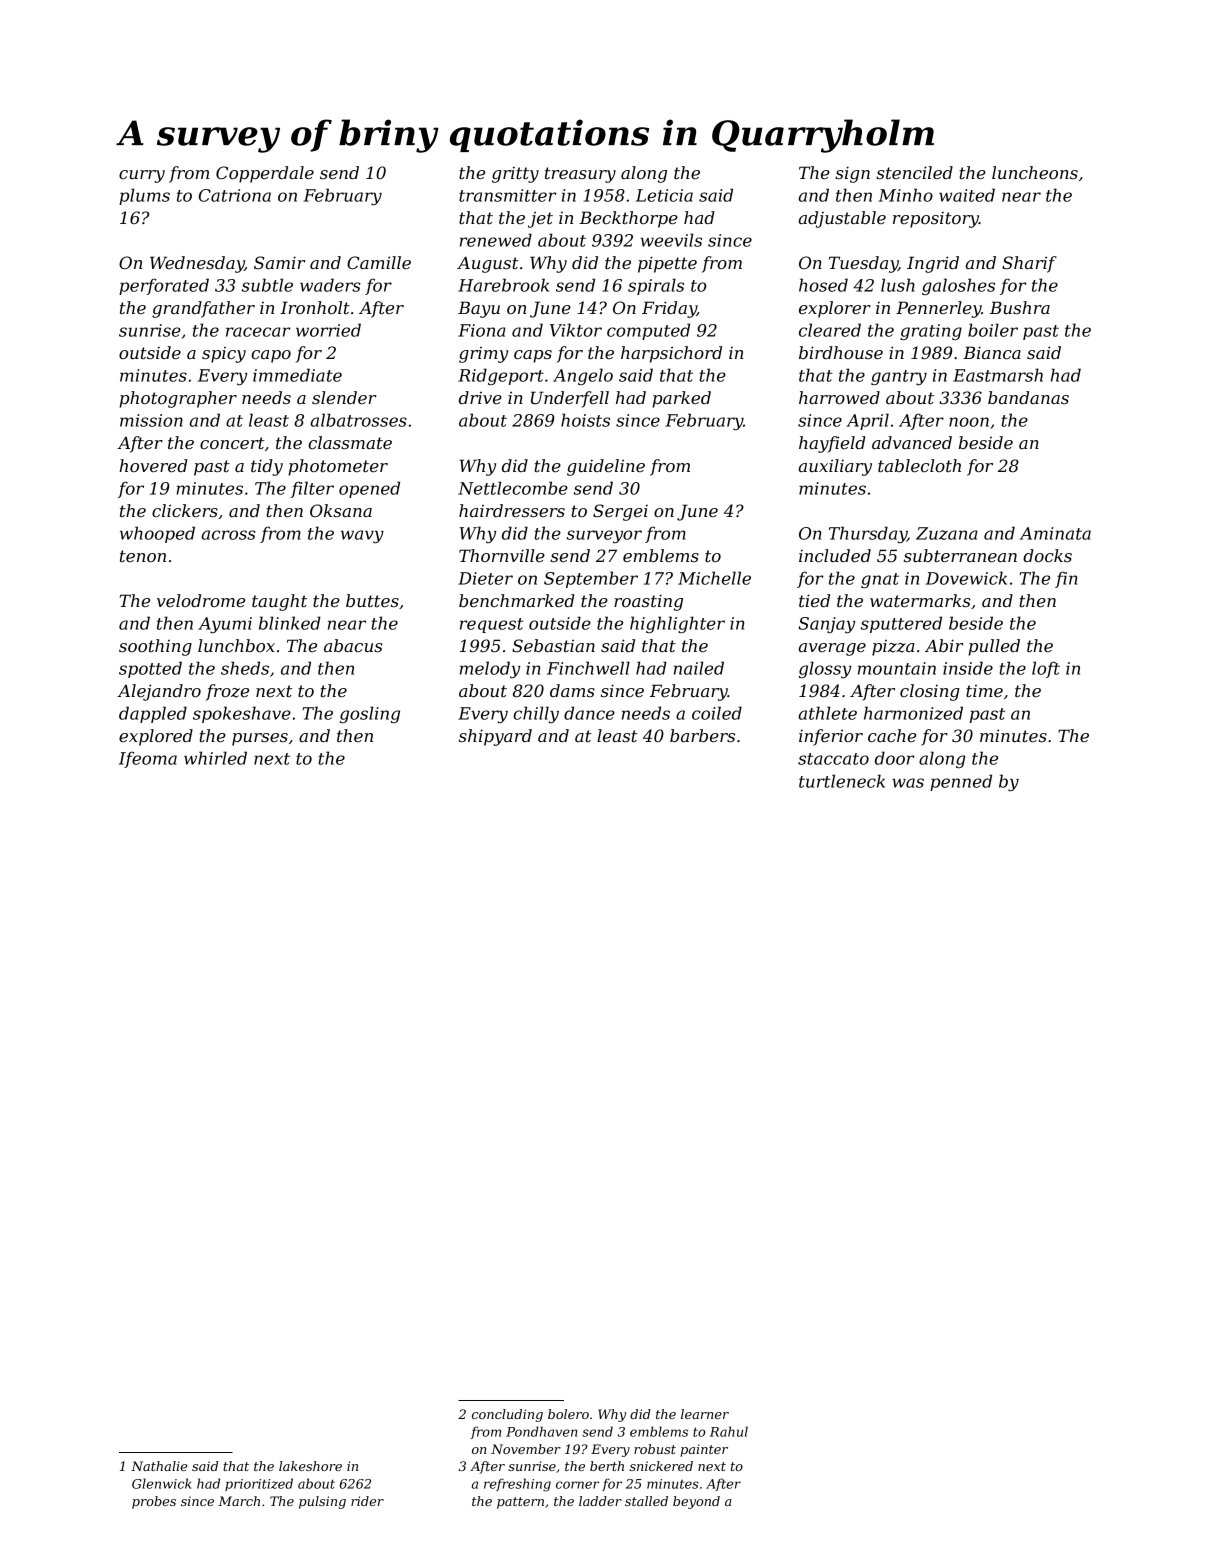 The height and width of the image is (1567, 1211). I want to click on painter, so click(704, 1450).
